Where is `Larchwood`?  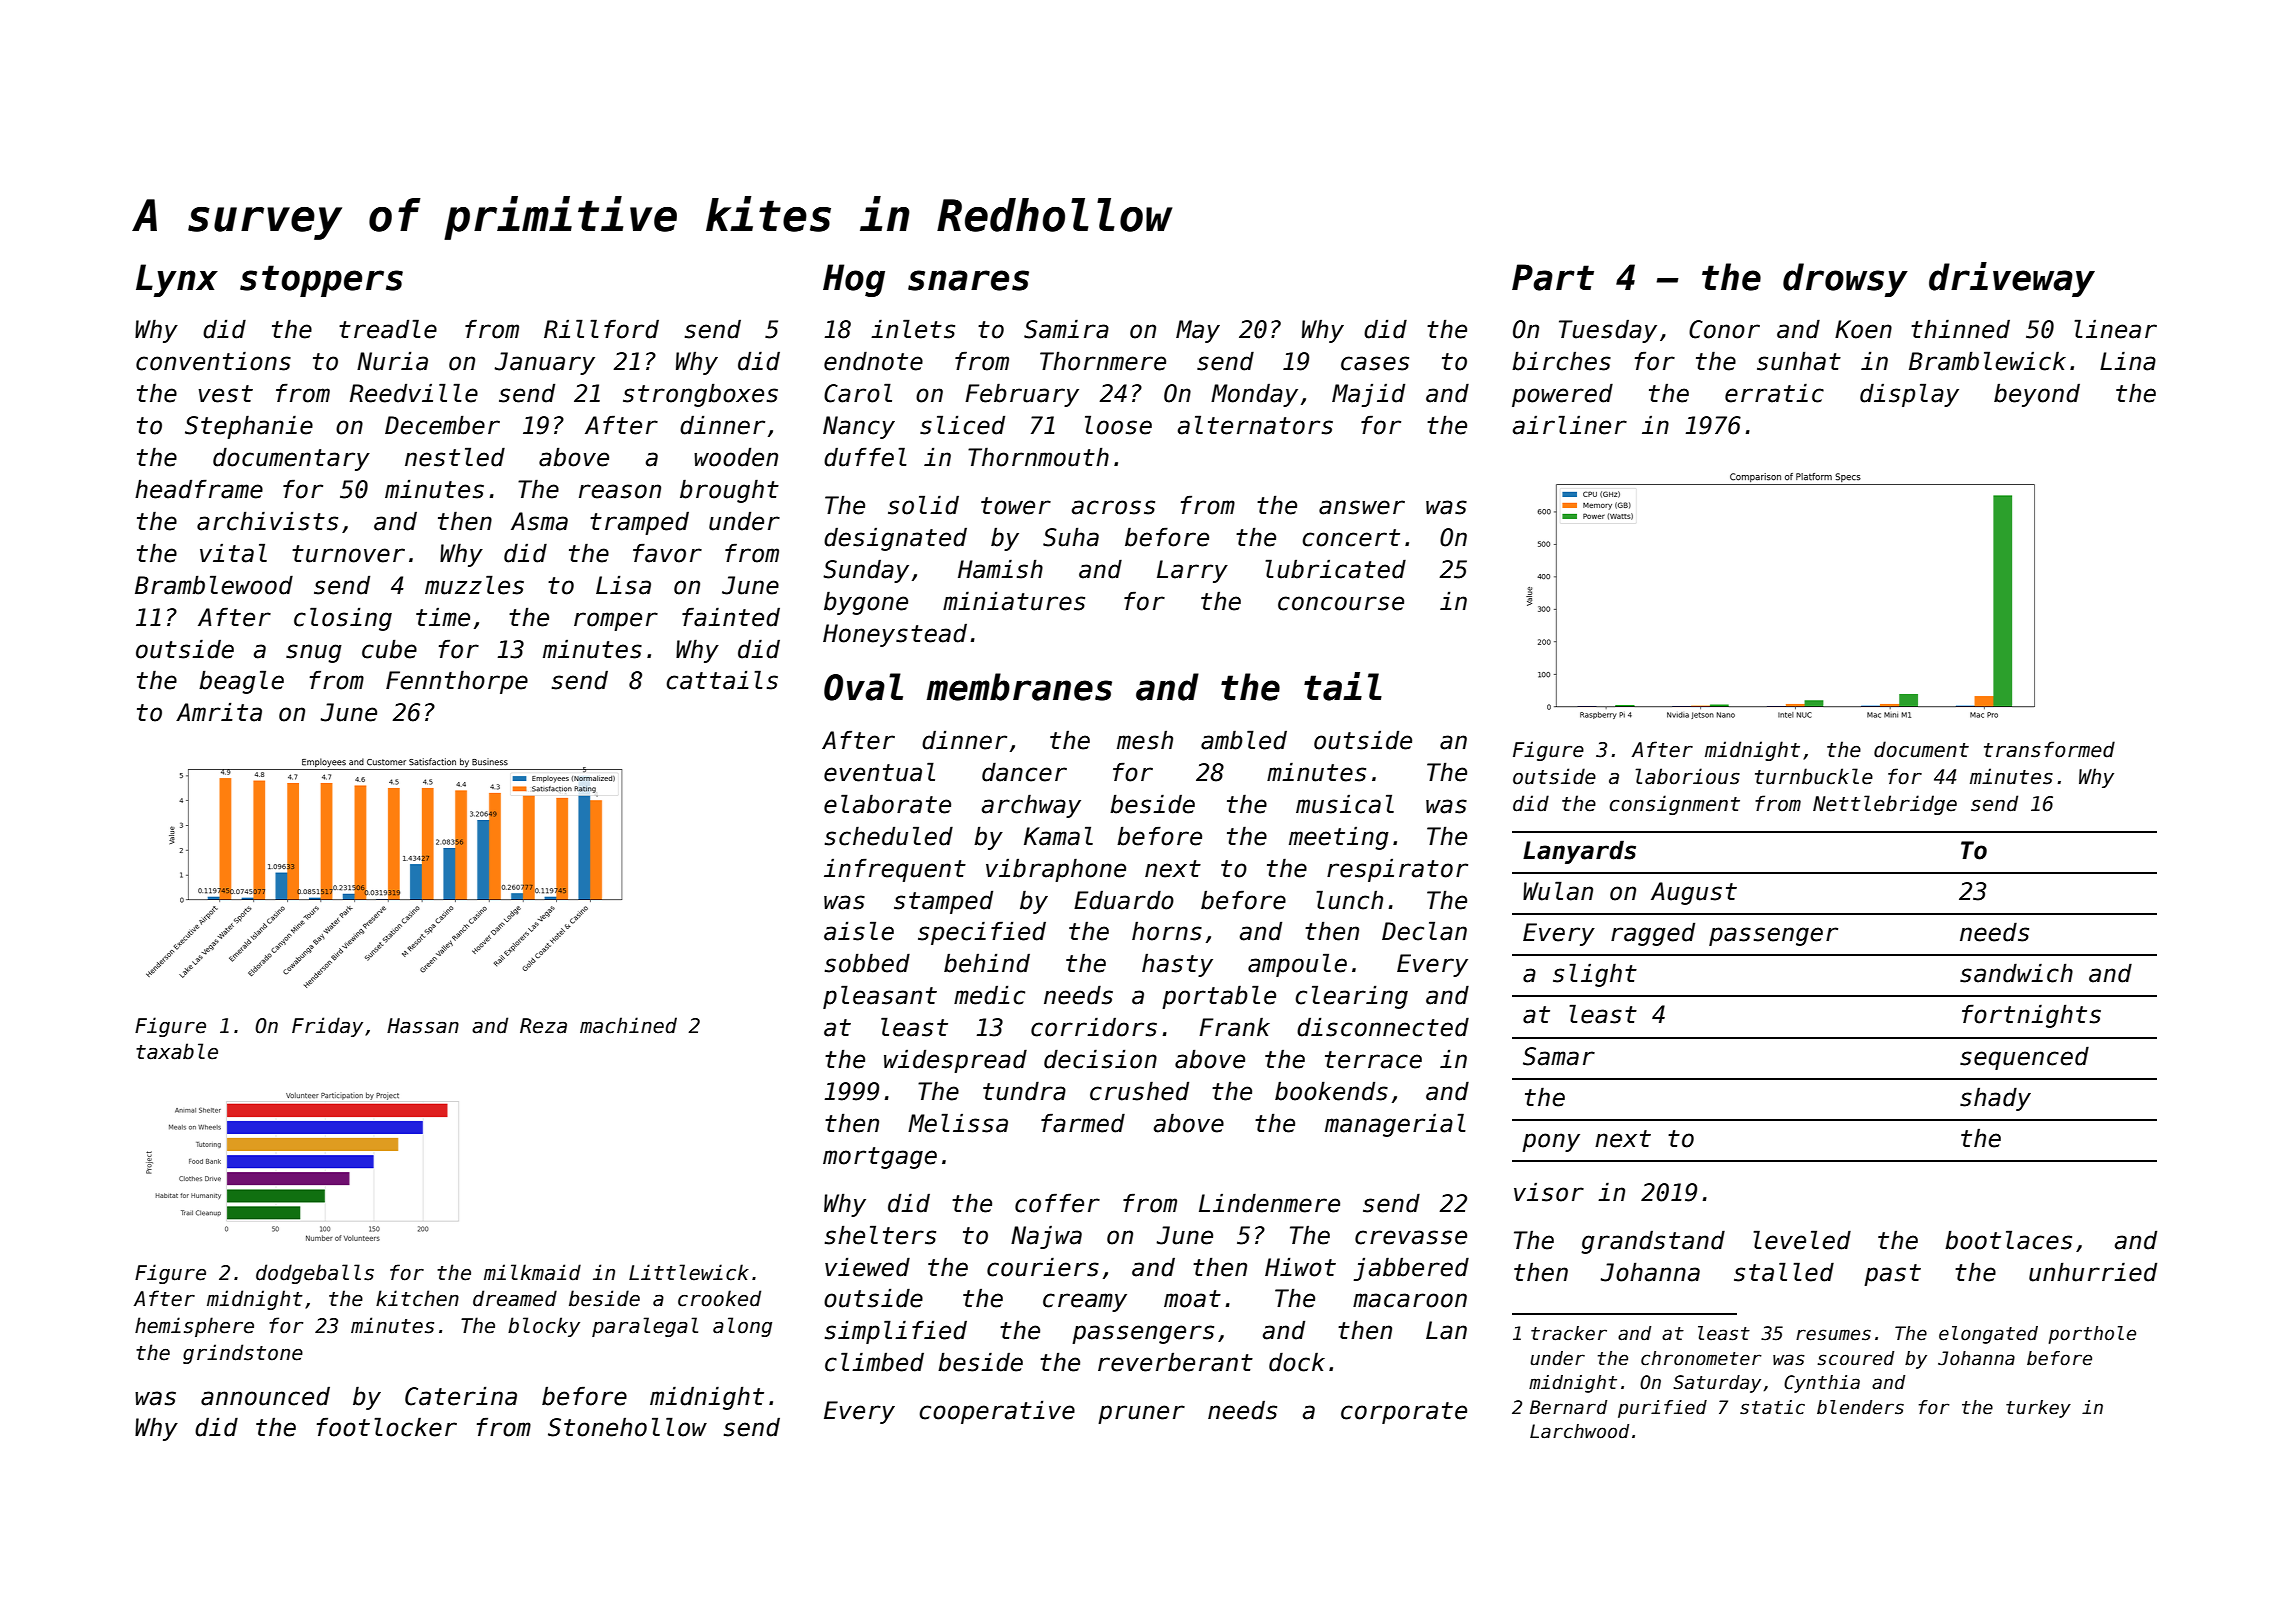 Larchwood is located at coordinates (1579, 1431).
